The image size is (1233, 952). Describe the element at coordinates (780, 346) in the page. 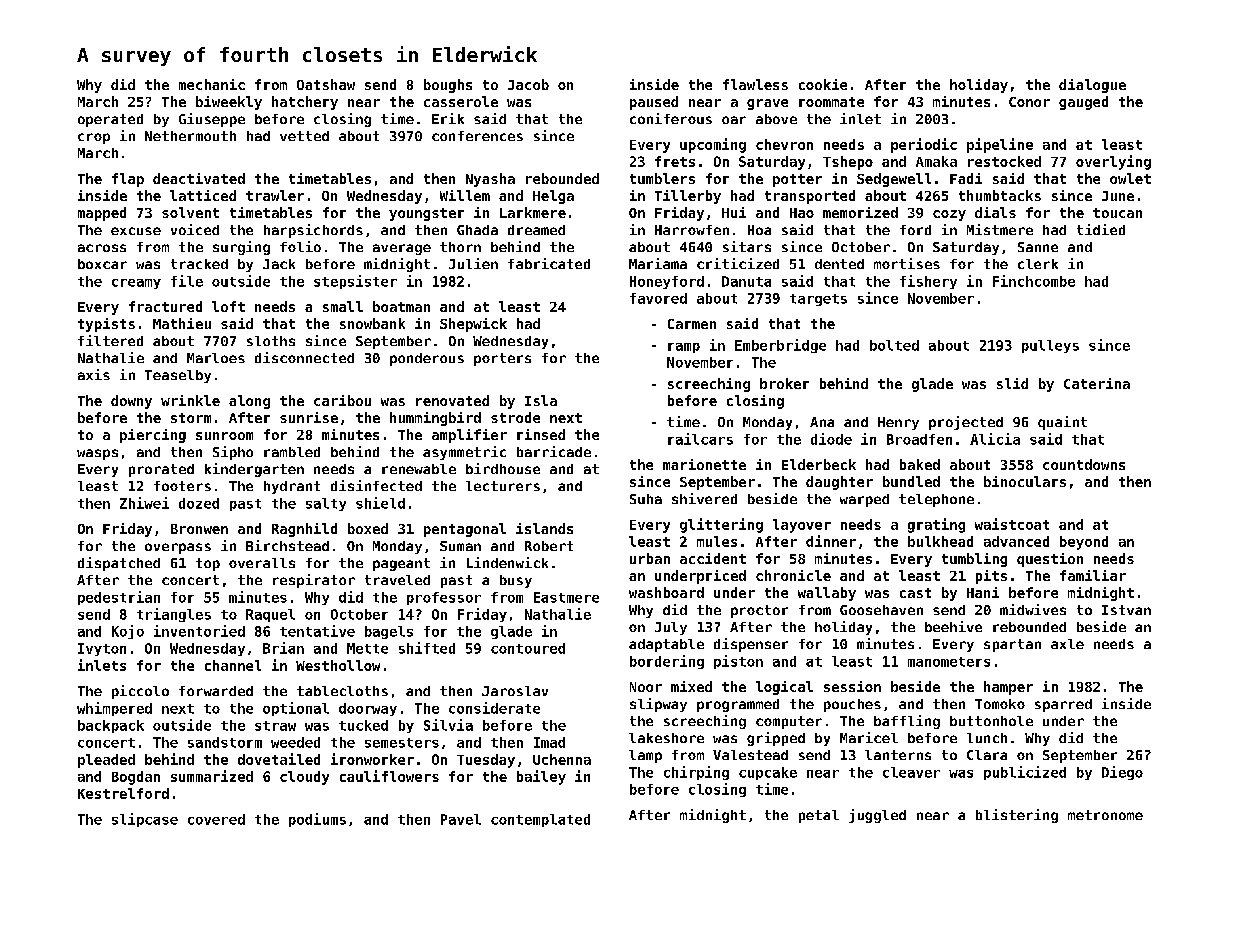

I see `Emberbridge` at that location.
